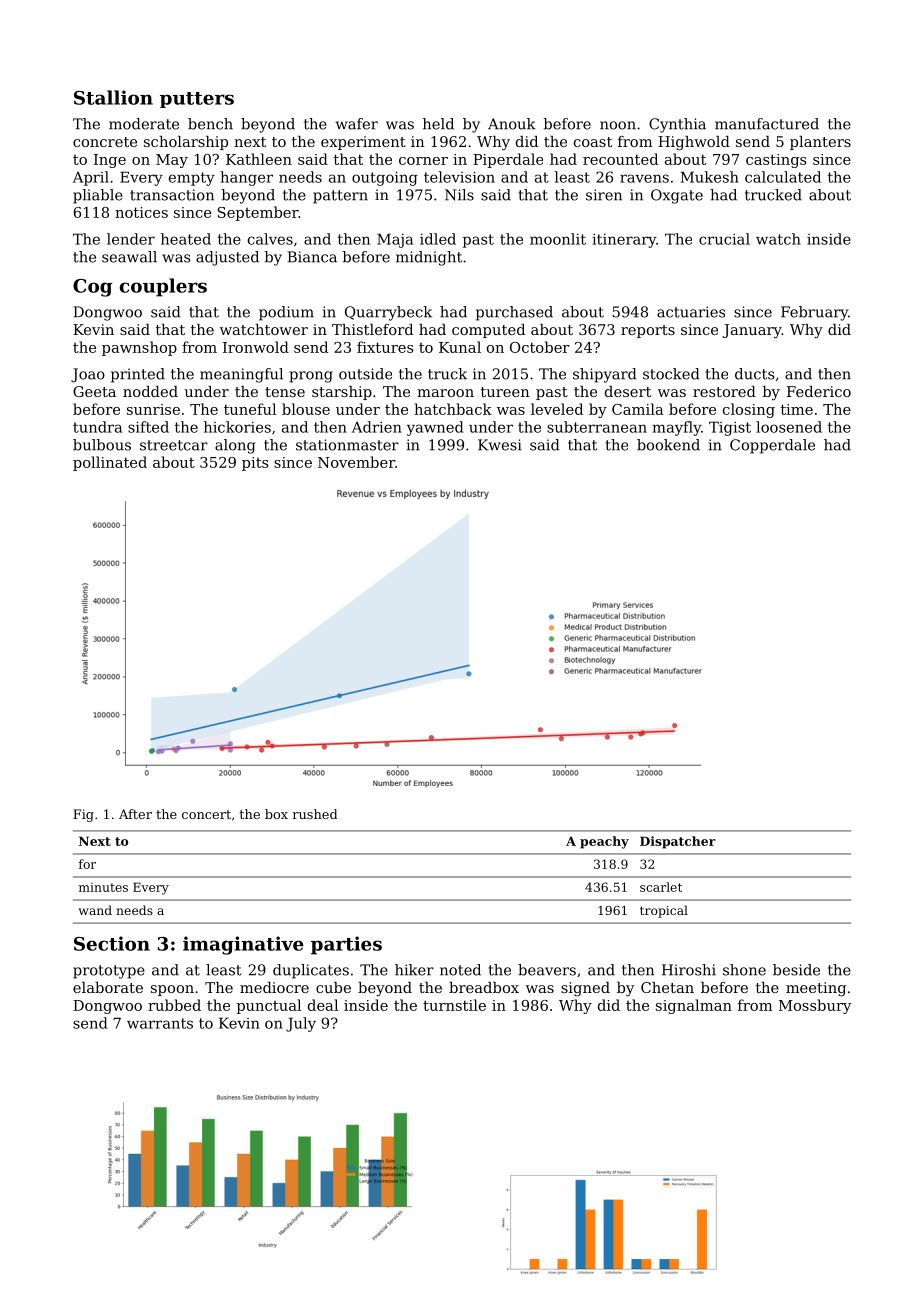 The height and width of the document is (1308, 924). What do you see at coordinates (730, 428) in the document?
I see `Tigist` at bounding box center [730, 428].
